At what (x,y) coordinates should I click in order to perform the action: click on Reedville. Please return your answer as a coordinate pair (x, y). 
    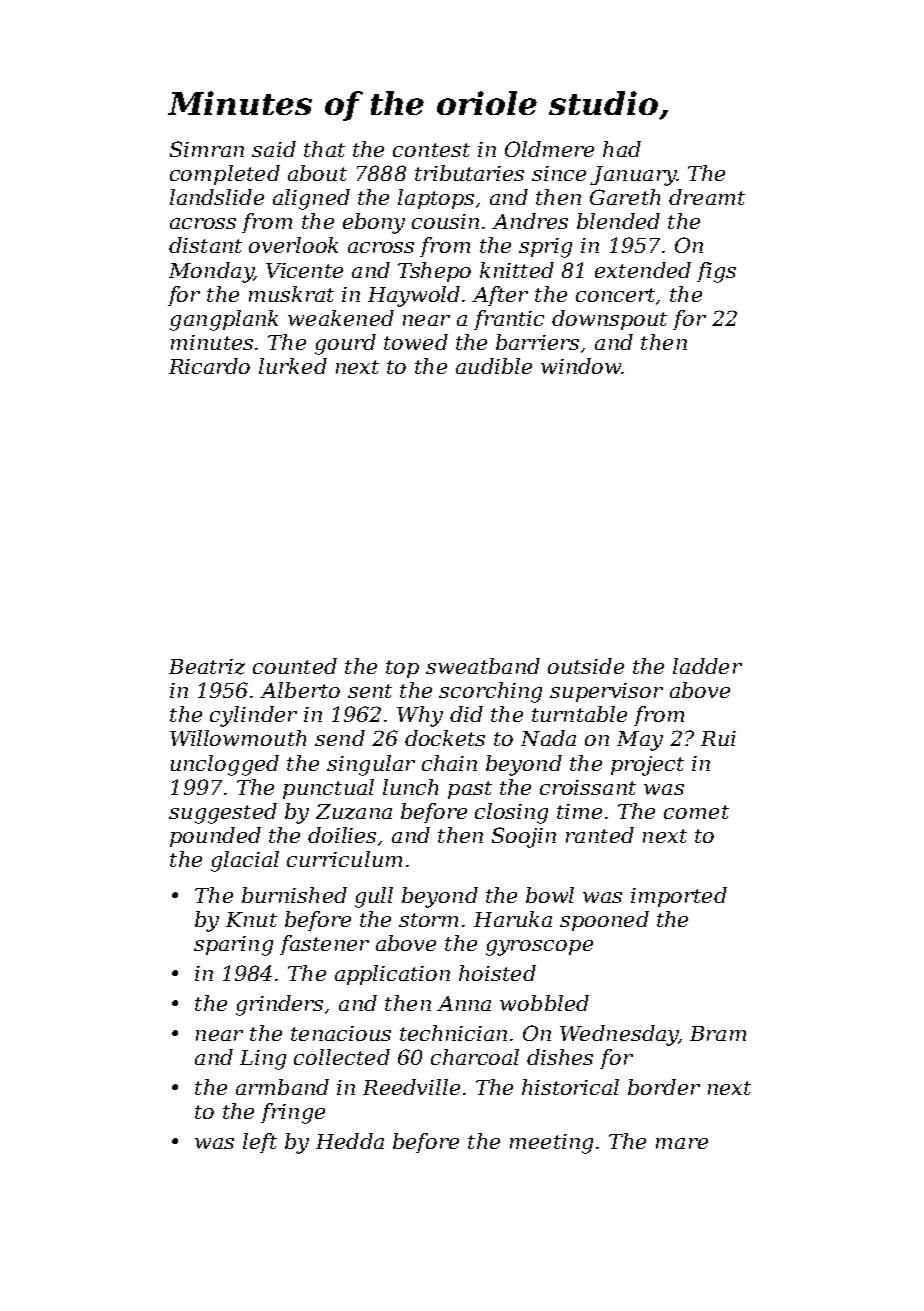
    Looking at the image, I should click on (411, 1087).
